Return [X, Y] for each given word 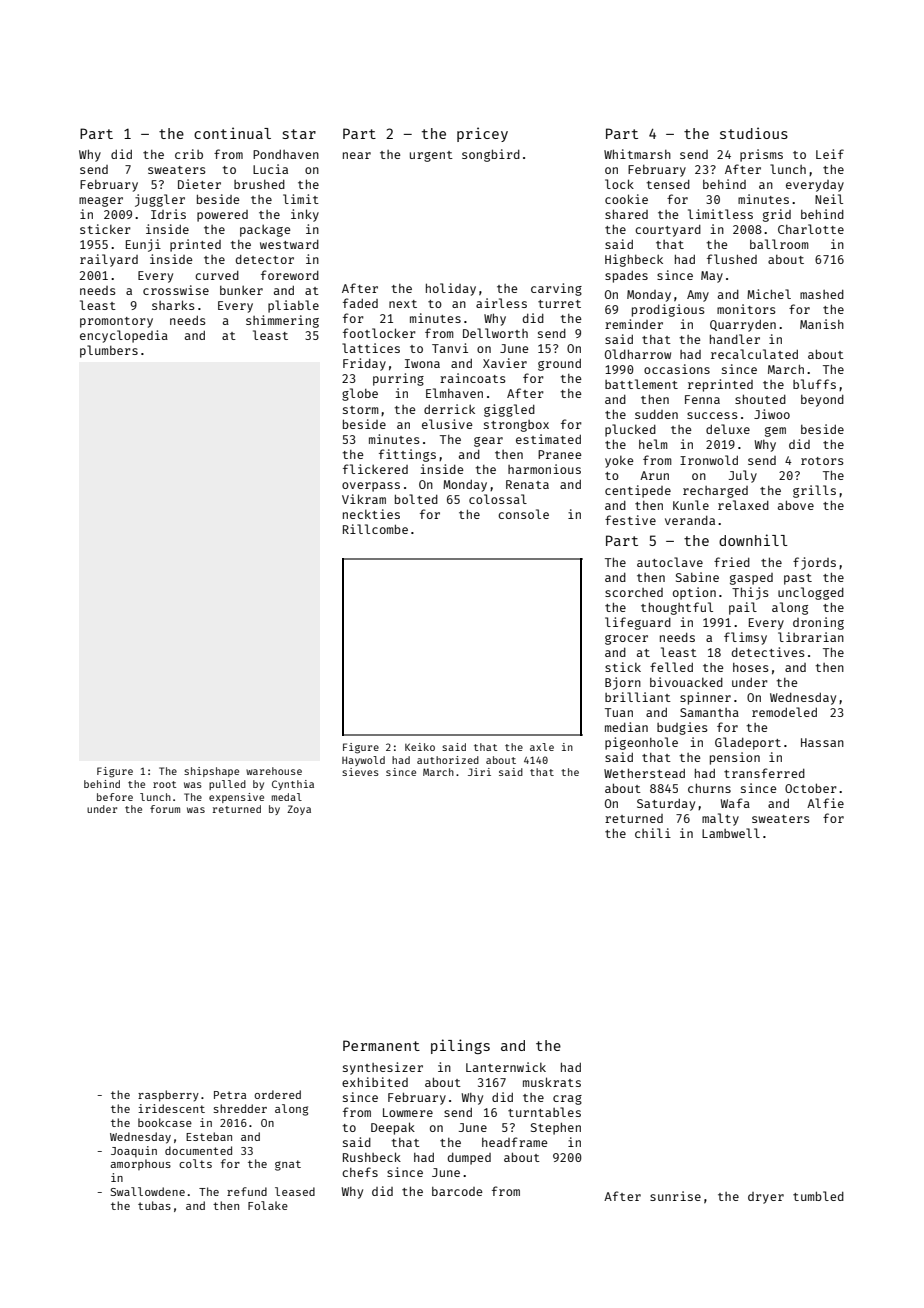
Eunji [143, 245]
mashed [822, 294]
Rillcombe [375, 529]
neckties [371, 514]
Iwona [422, 363]
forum [165, 809]
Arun [654, 475]
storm [360, 410]
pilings [460, 1046]
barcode [457, 1191]
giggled [509, 410]
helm [653, 444]
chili [653, 833]
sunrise [675, 1196]
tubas [154, 1205]
